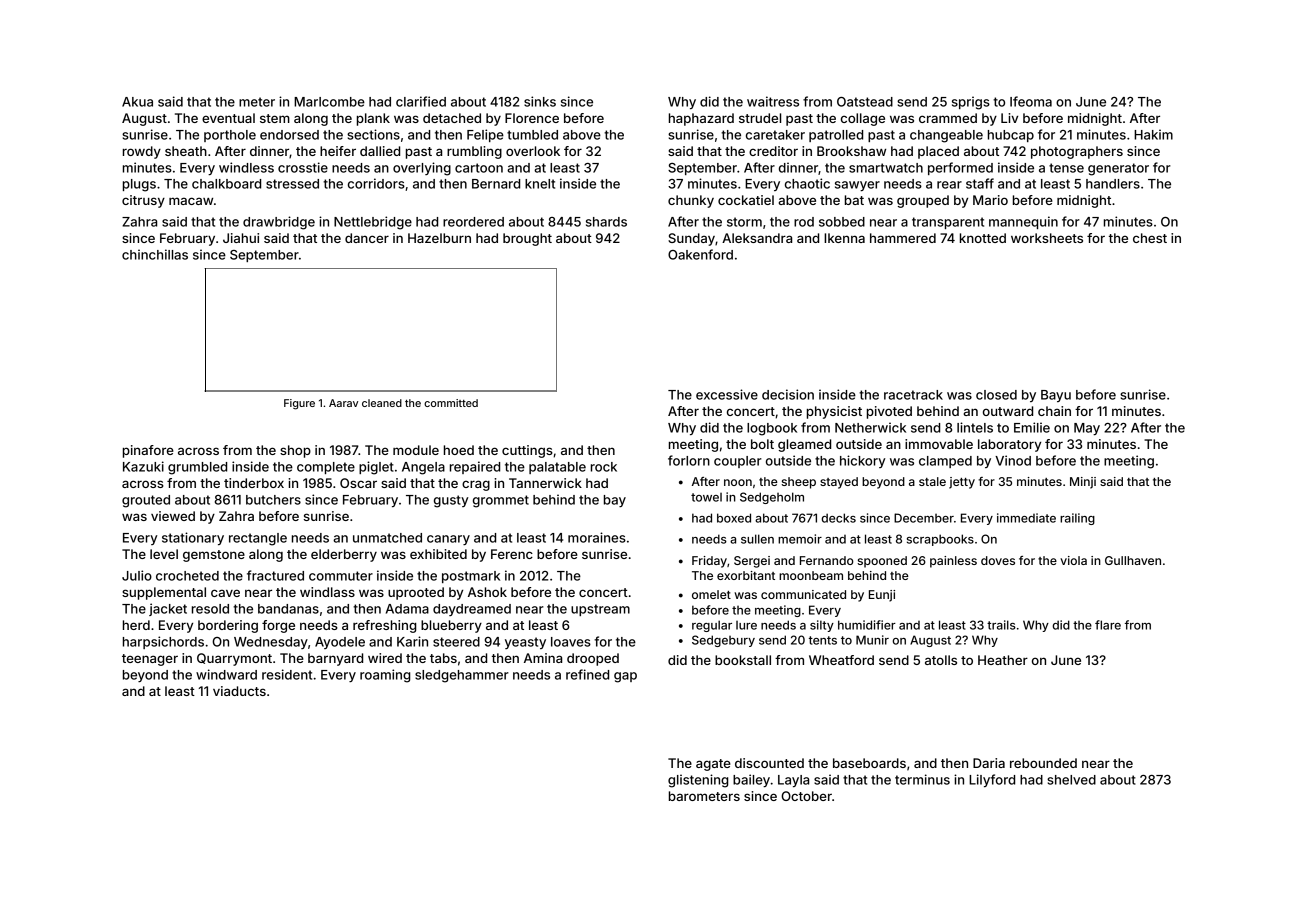  Describe the element at coordinates (706, 497) in the screenshot. I see `towel` at that location.
